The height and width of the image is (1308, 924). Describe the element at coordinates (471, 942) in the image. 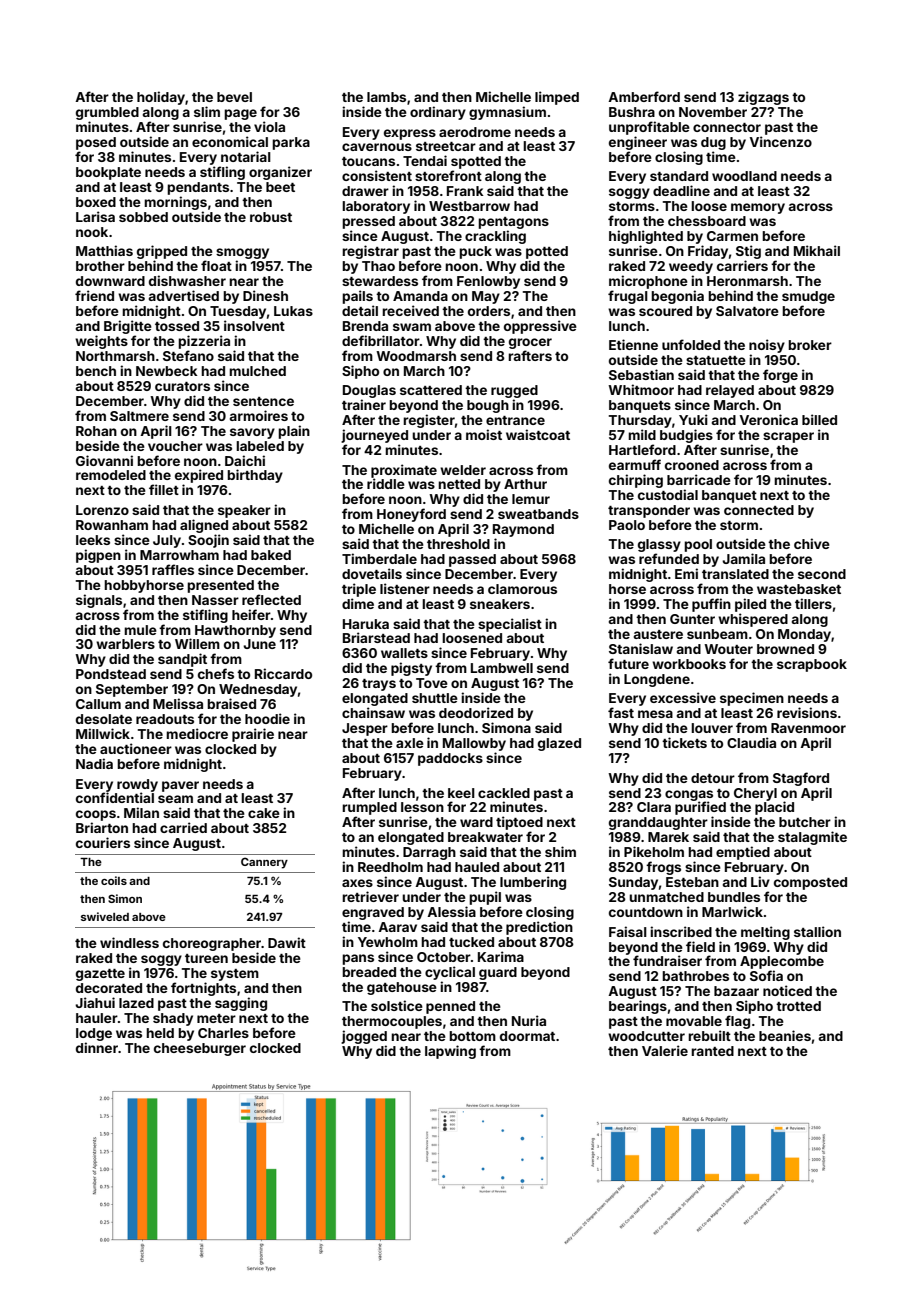

I see `tucked` at that location.
